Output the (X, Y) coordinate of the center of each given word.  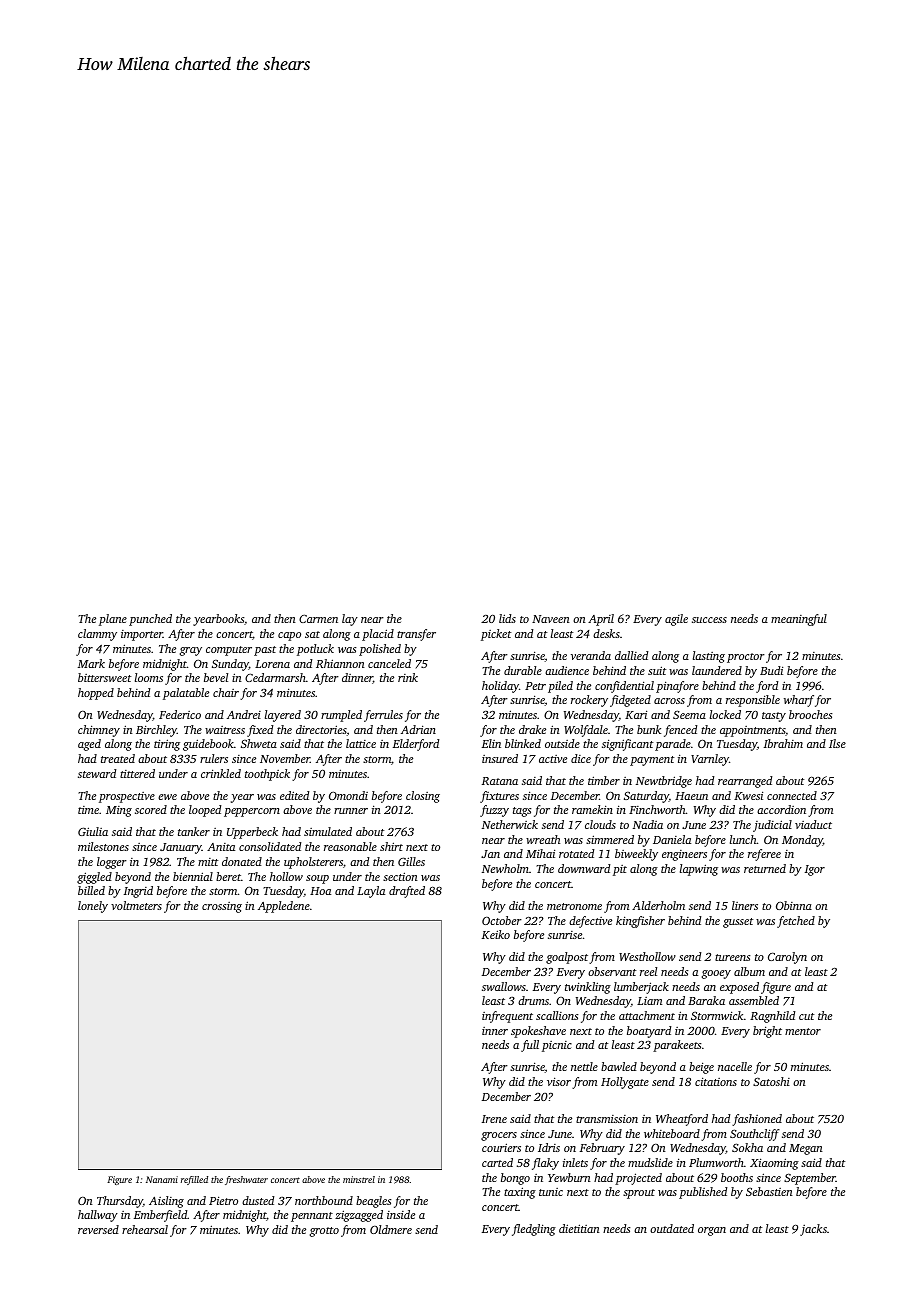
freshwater (246, 1180)
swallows (504, 986)
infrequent (507, 1017)
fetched (796, 922)
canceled (389, 663)
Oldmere (391, 1229)
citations (716, 1081)
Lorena (272, 664)
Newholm (505, 868)
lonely (93, 907)
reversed (98, 1229)
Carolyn (787, 958)
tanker (194, 831)
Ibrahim (783, 743)
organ (712, 1231)
